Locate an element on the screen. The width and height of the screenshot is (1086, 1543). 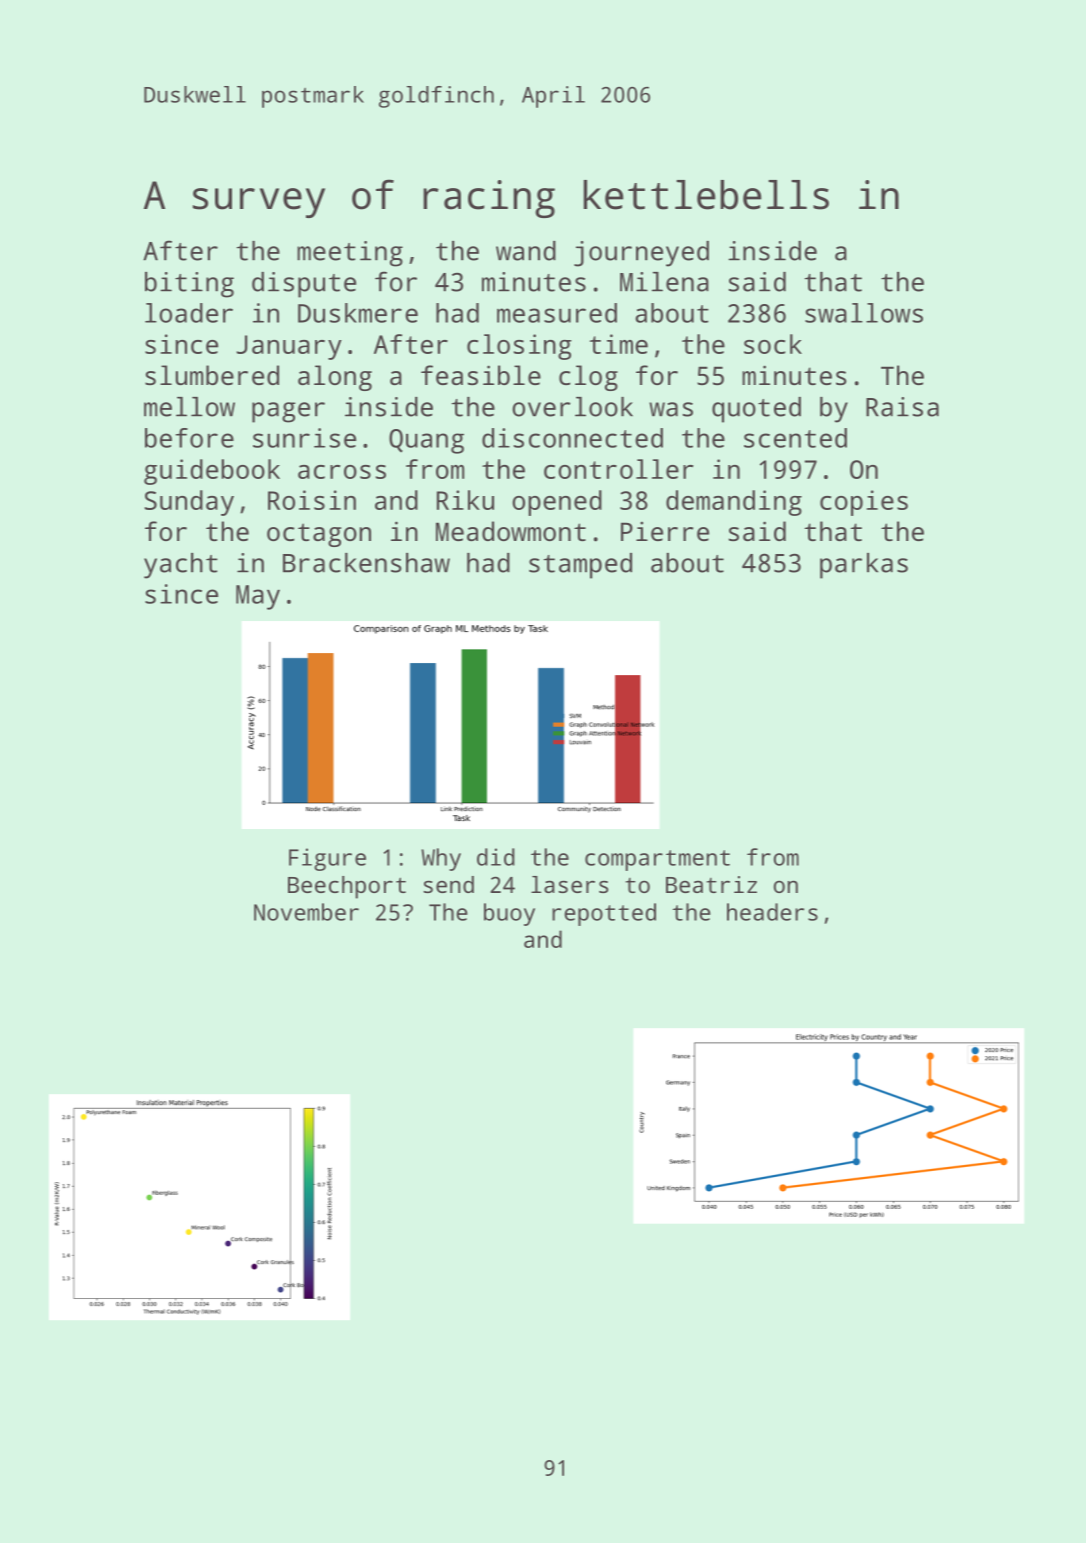
compartment is located at coordinates (657, 860).
